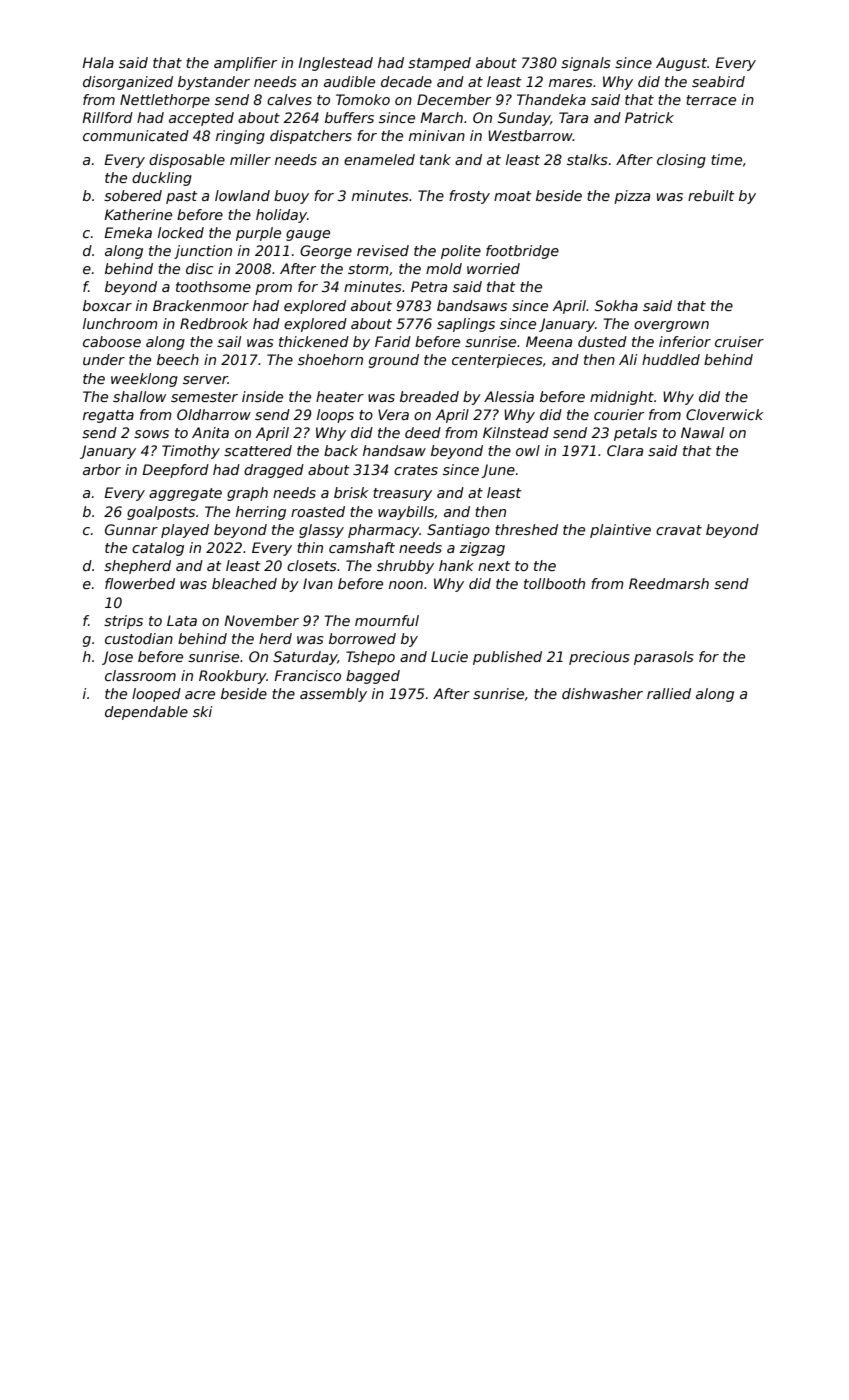  Describe the element at coordinates (711, 195) in the screenshot. I see `rebuilt` at that location.
